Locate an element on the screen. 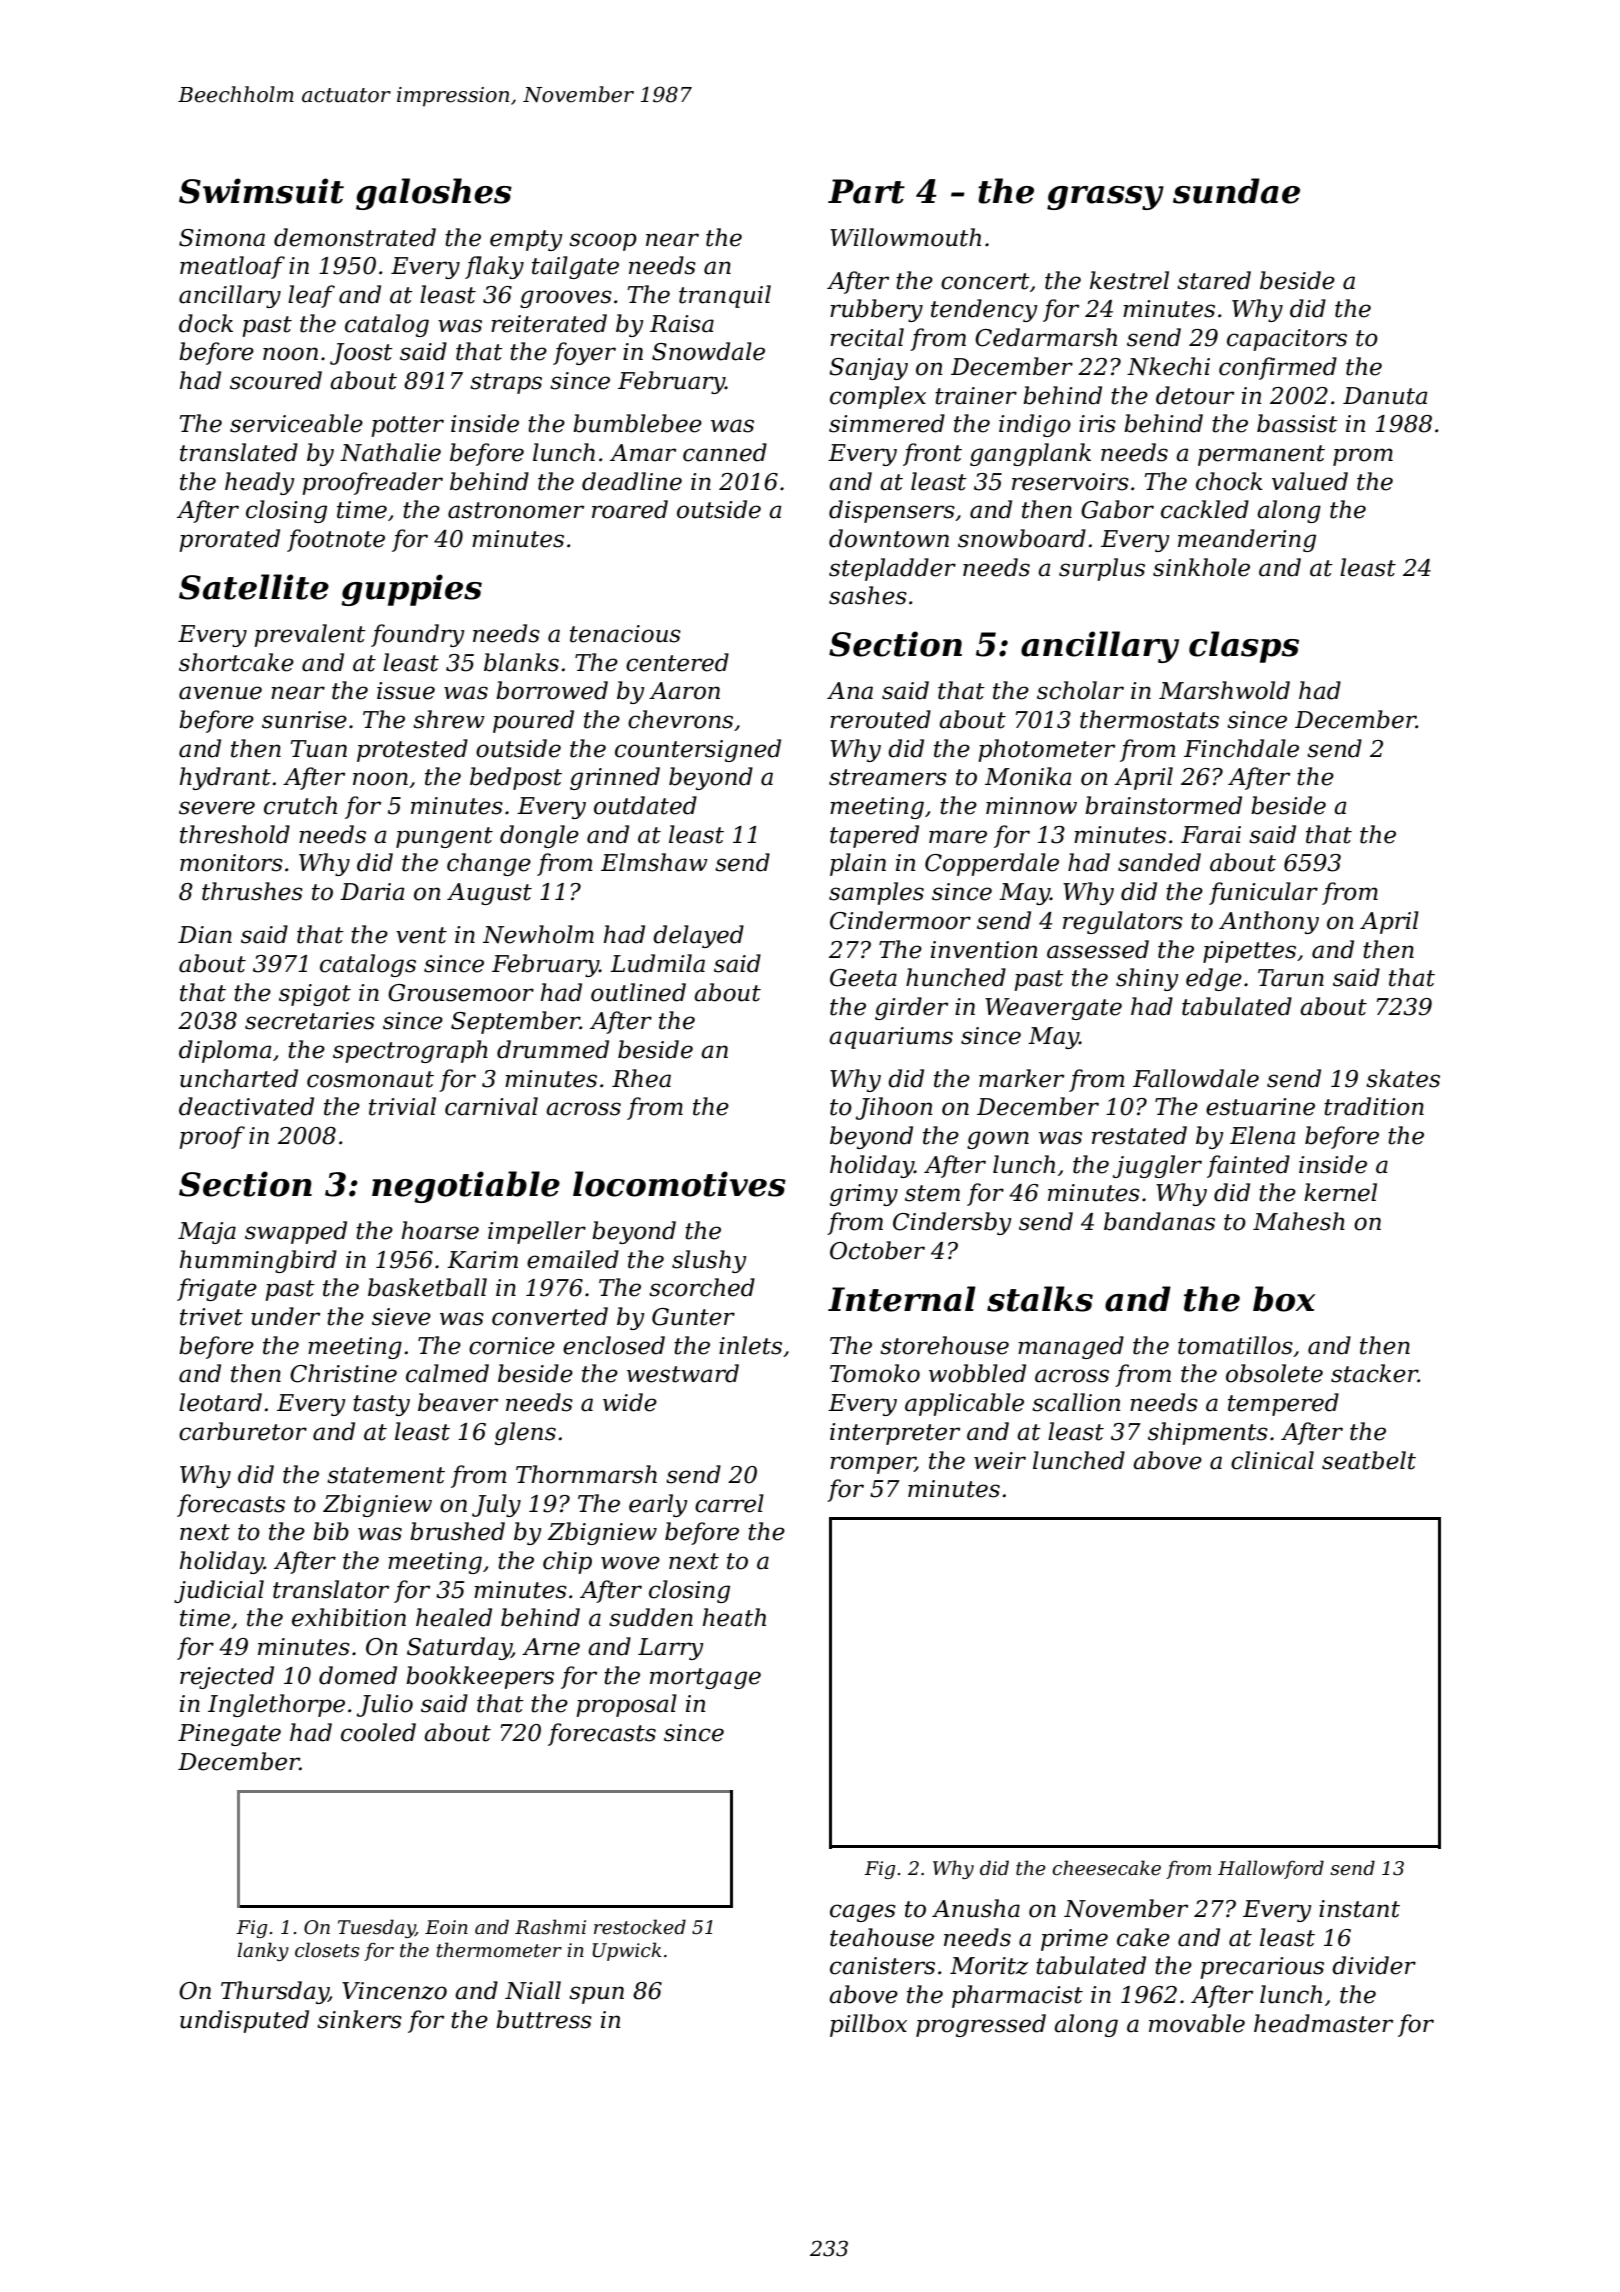  sundae is located at coordinates (1236, 191).
